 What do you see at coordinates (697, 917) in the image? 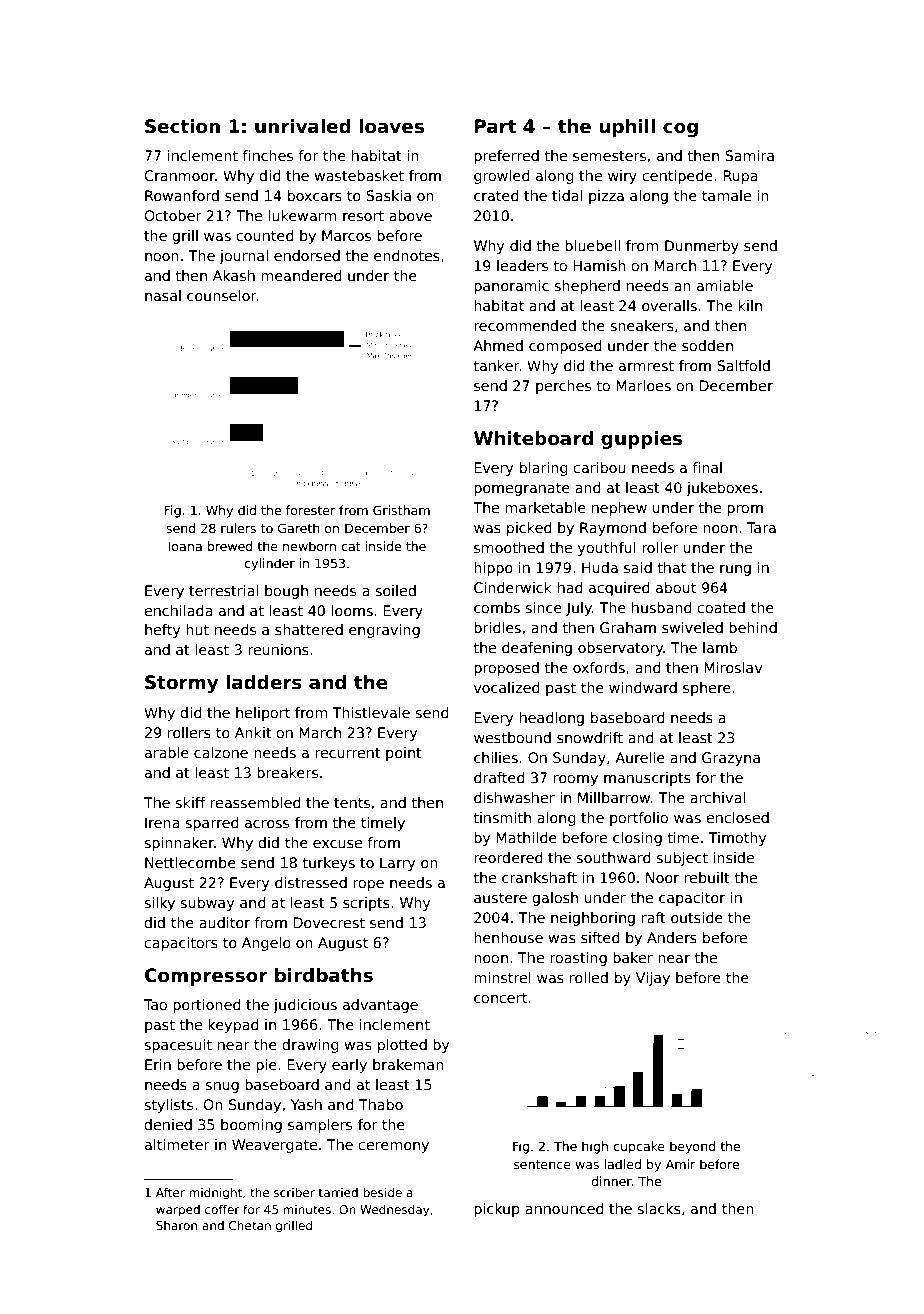
I see `outside` at bounding box center [697, 917].
